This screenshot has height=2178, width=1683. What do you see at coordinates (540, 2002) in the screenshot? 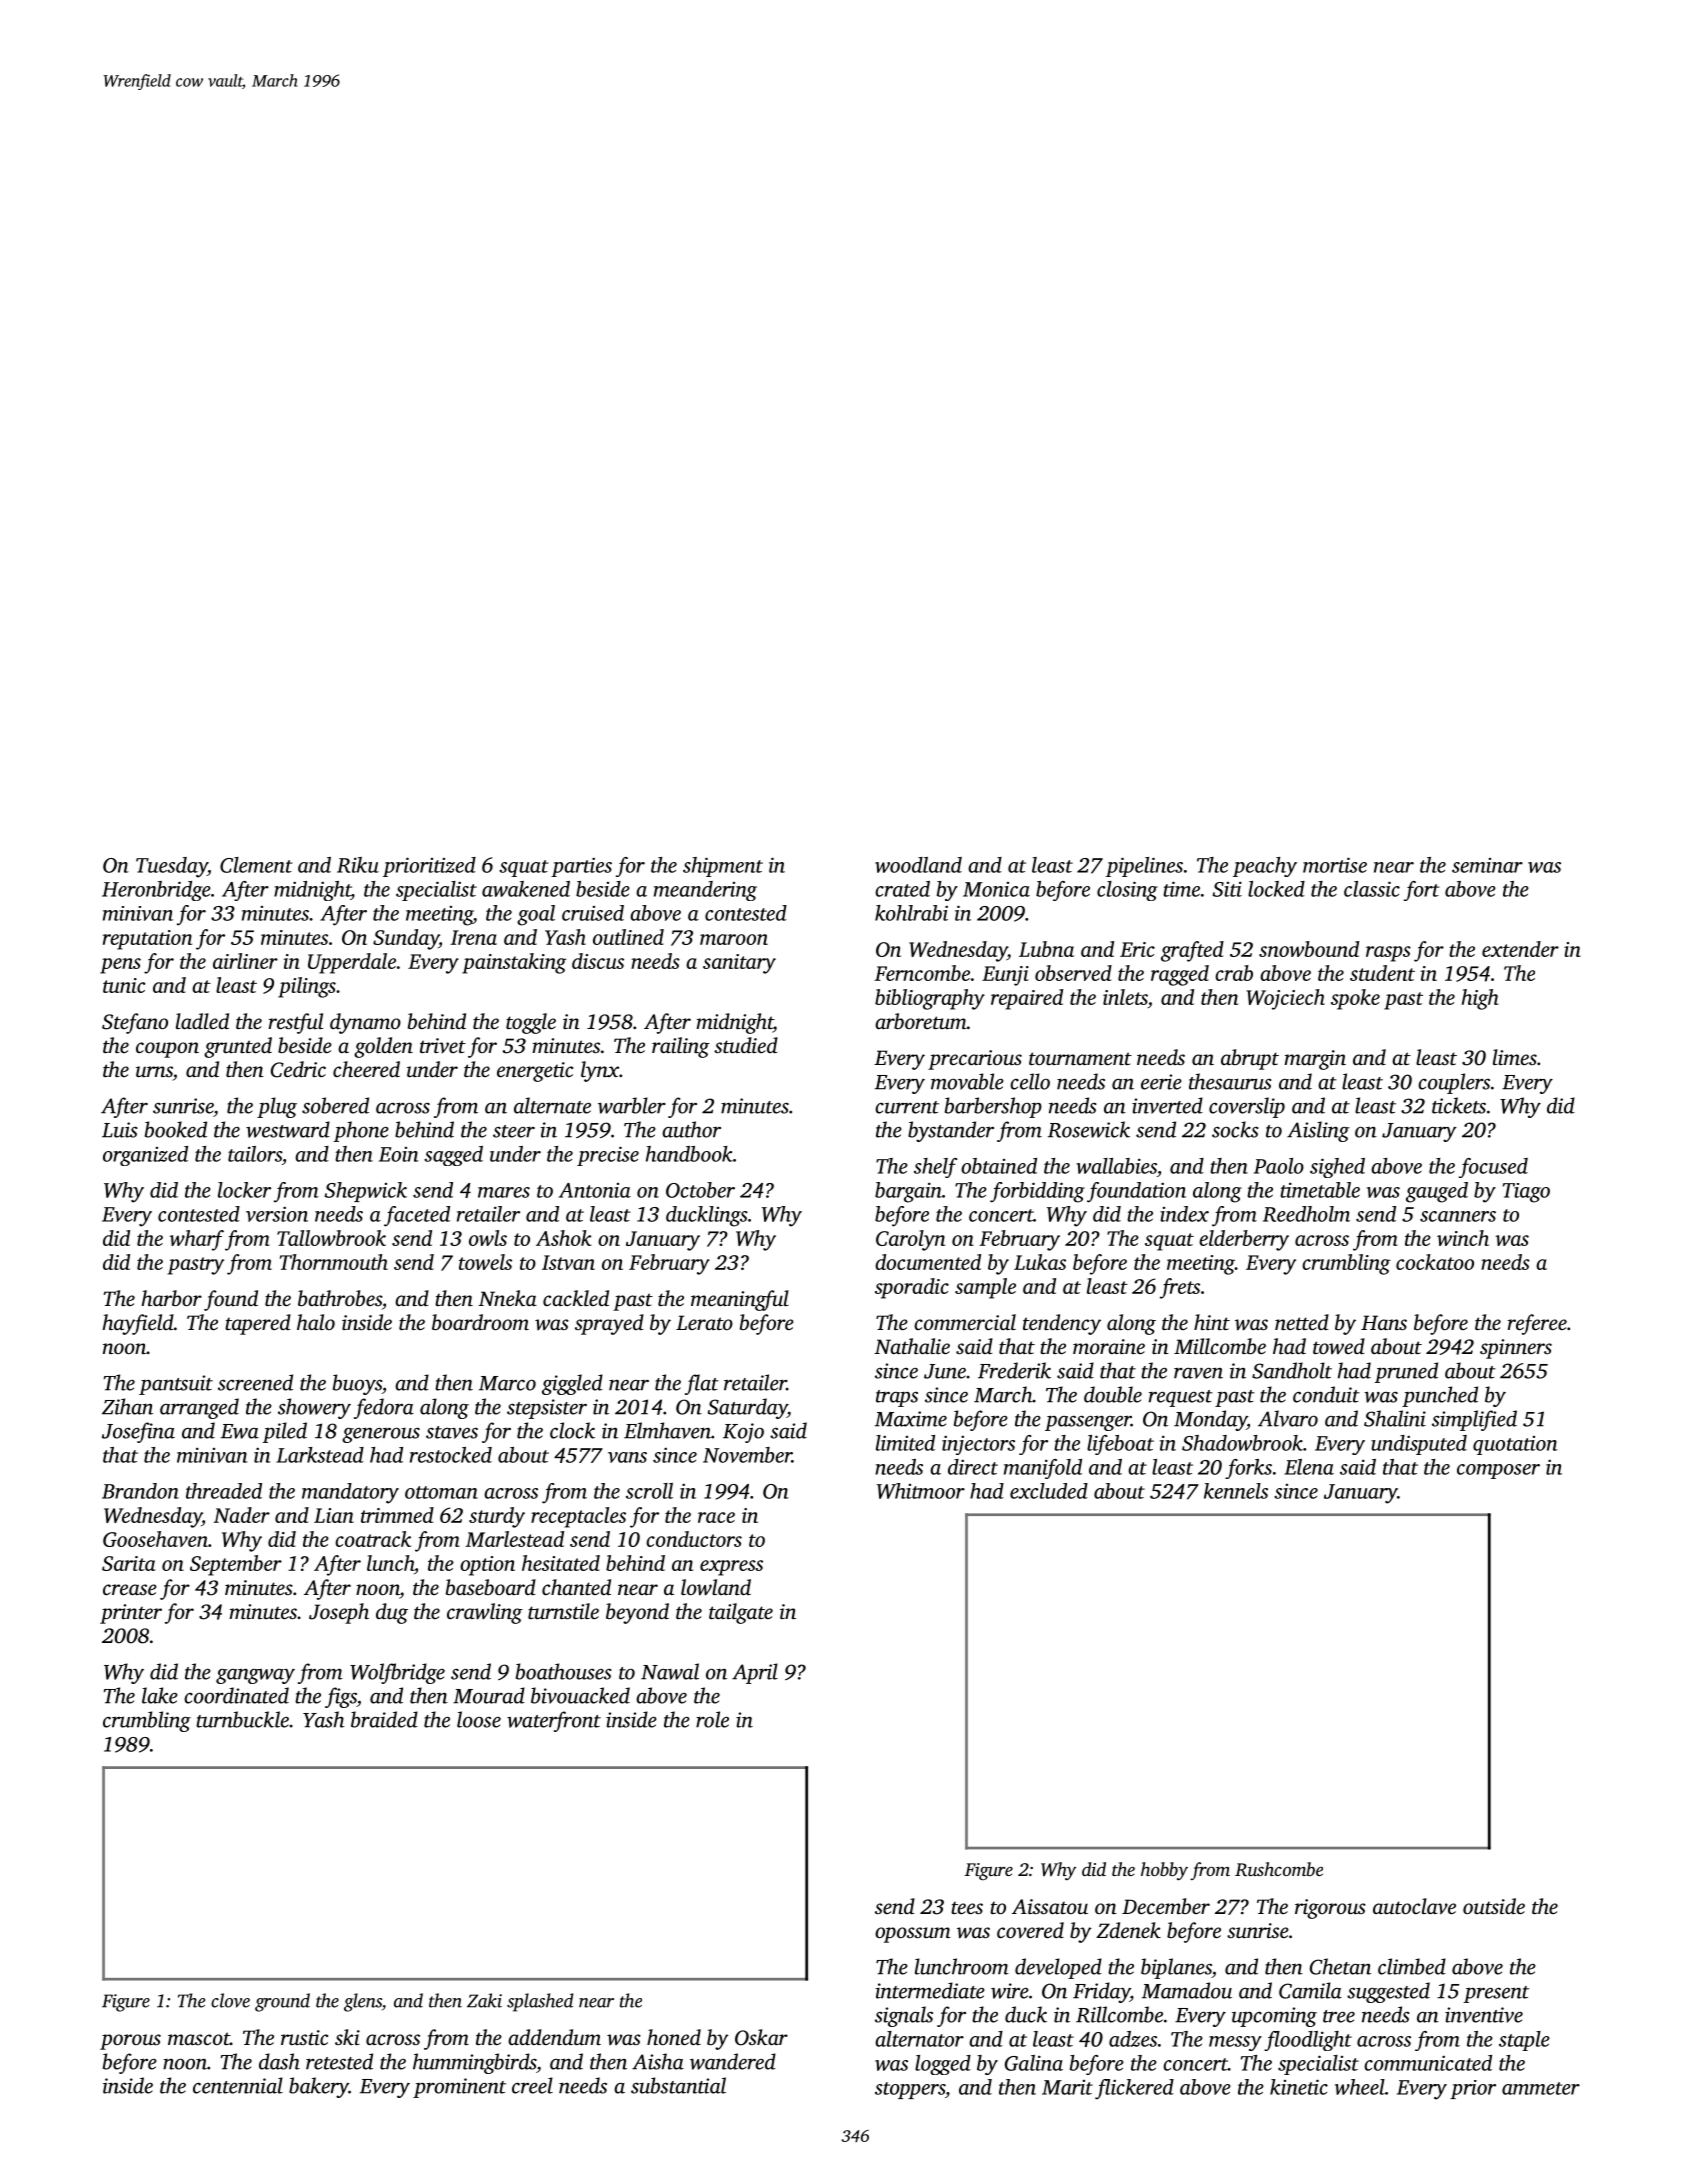
I see `splashed` at bounding box center [540, 2002].
